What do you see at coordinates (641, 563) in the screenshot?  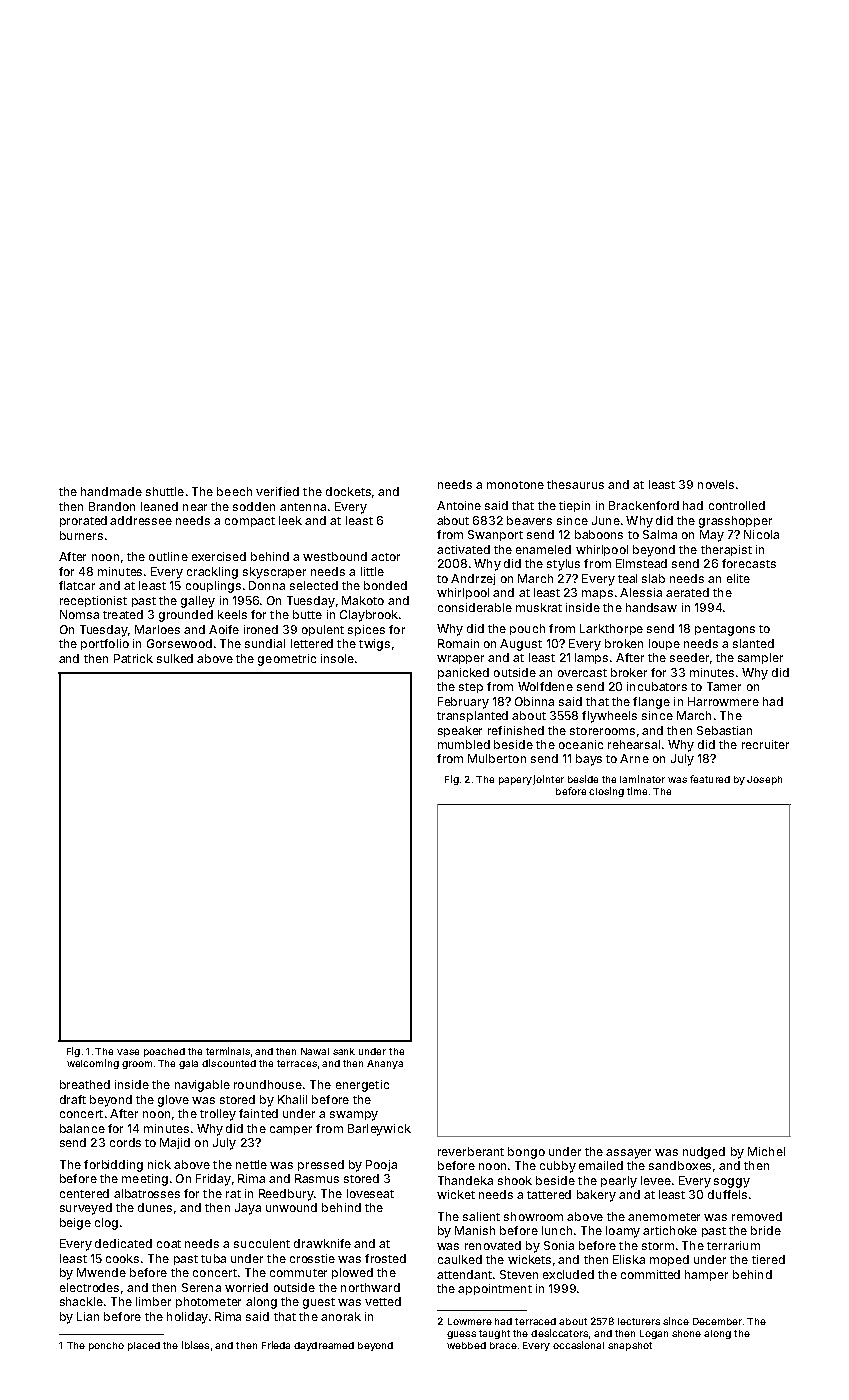 I see `Elmstead` at bounding box center [641, 563].
